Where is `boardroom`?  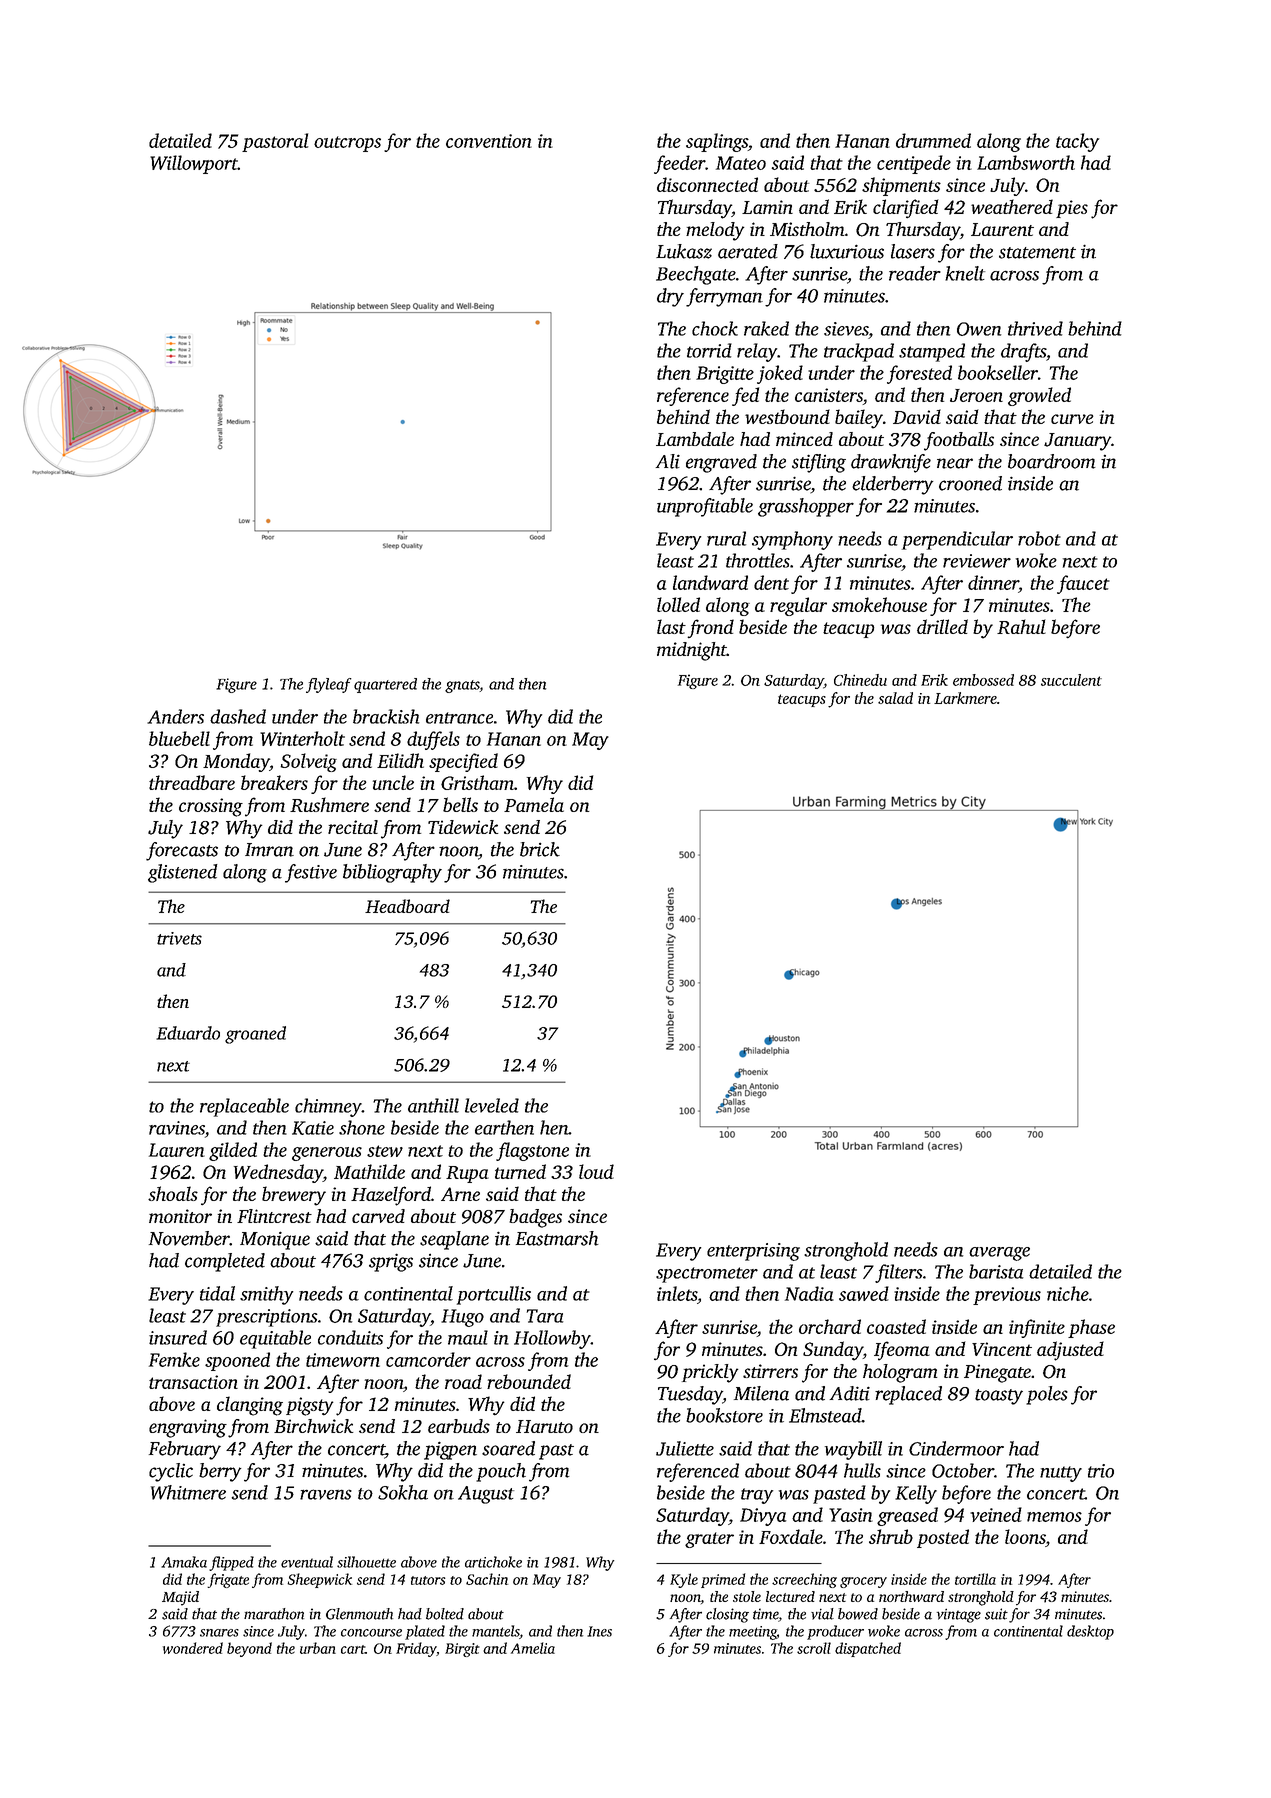 boardroom is located at coordinates (1052, 461).
